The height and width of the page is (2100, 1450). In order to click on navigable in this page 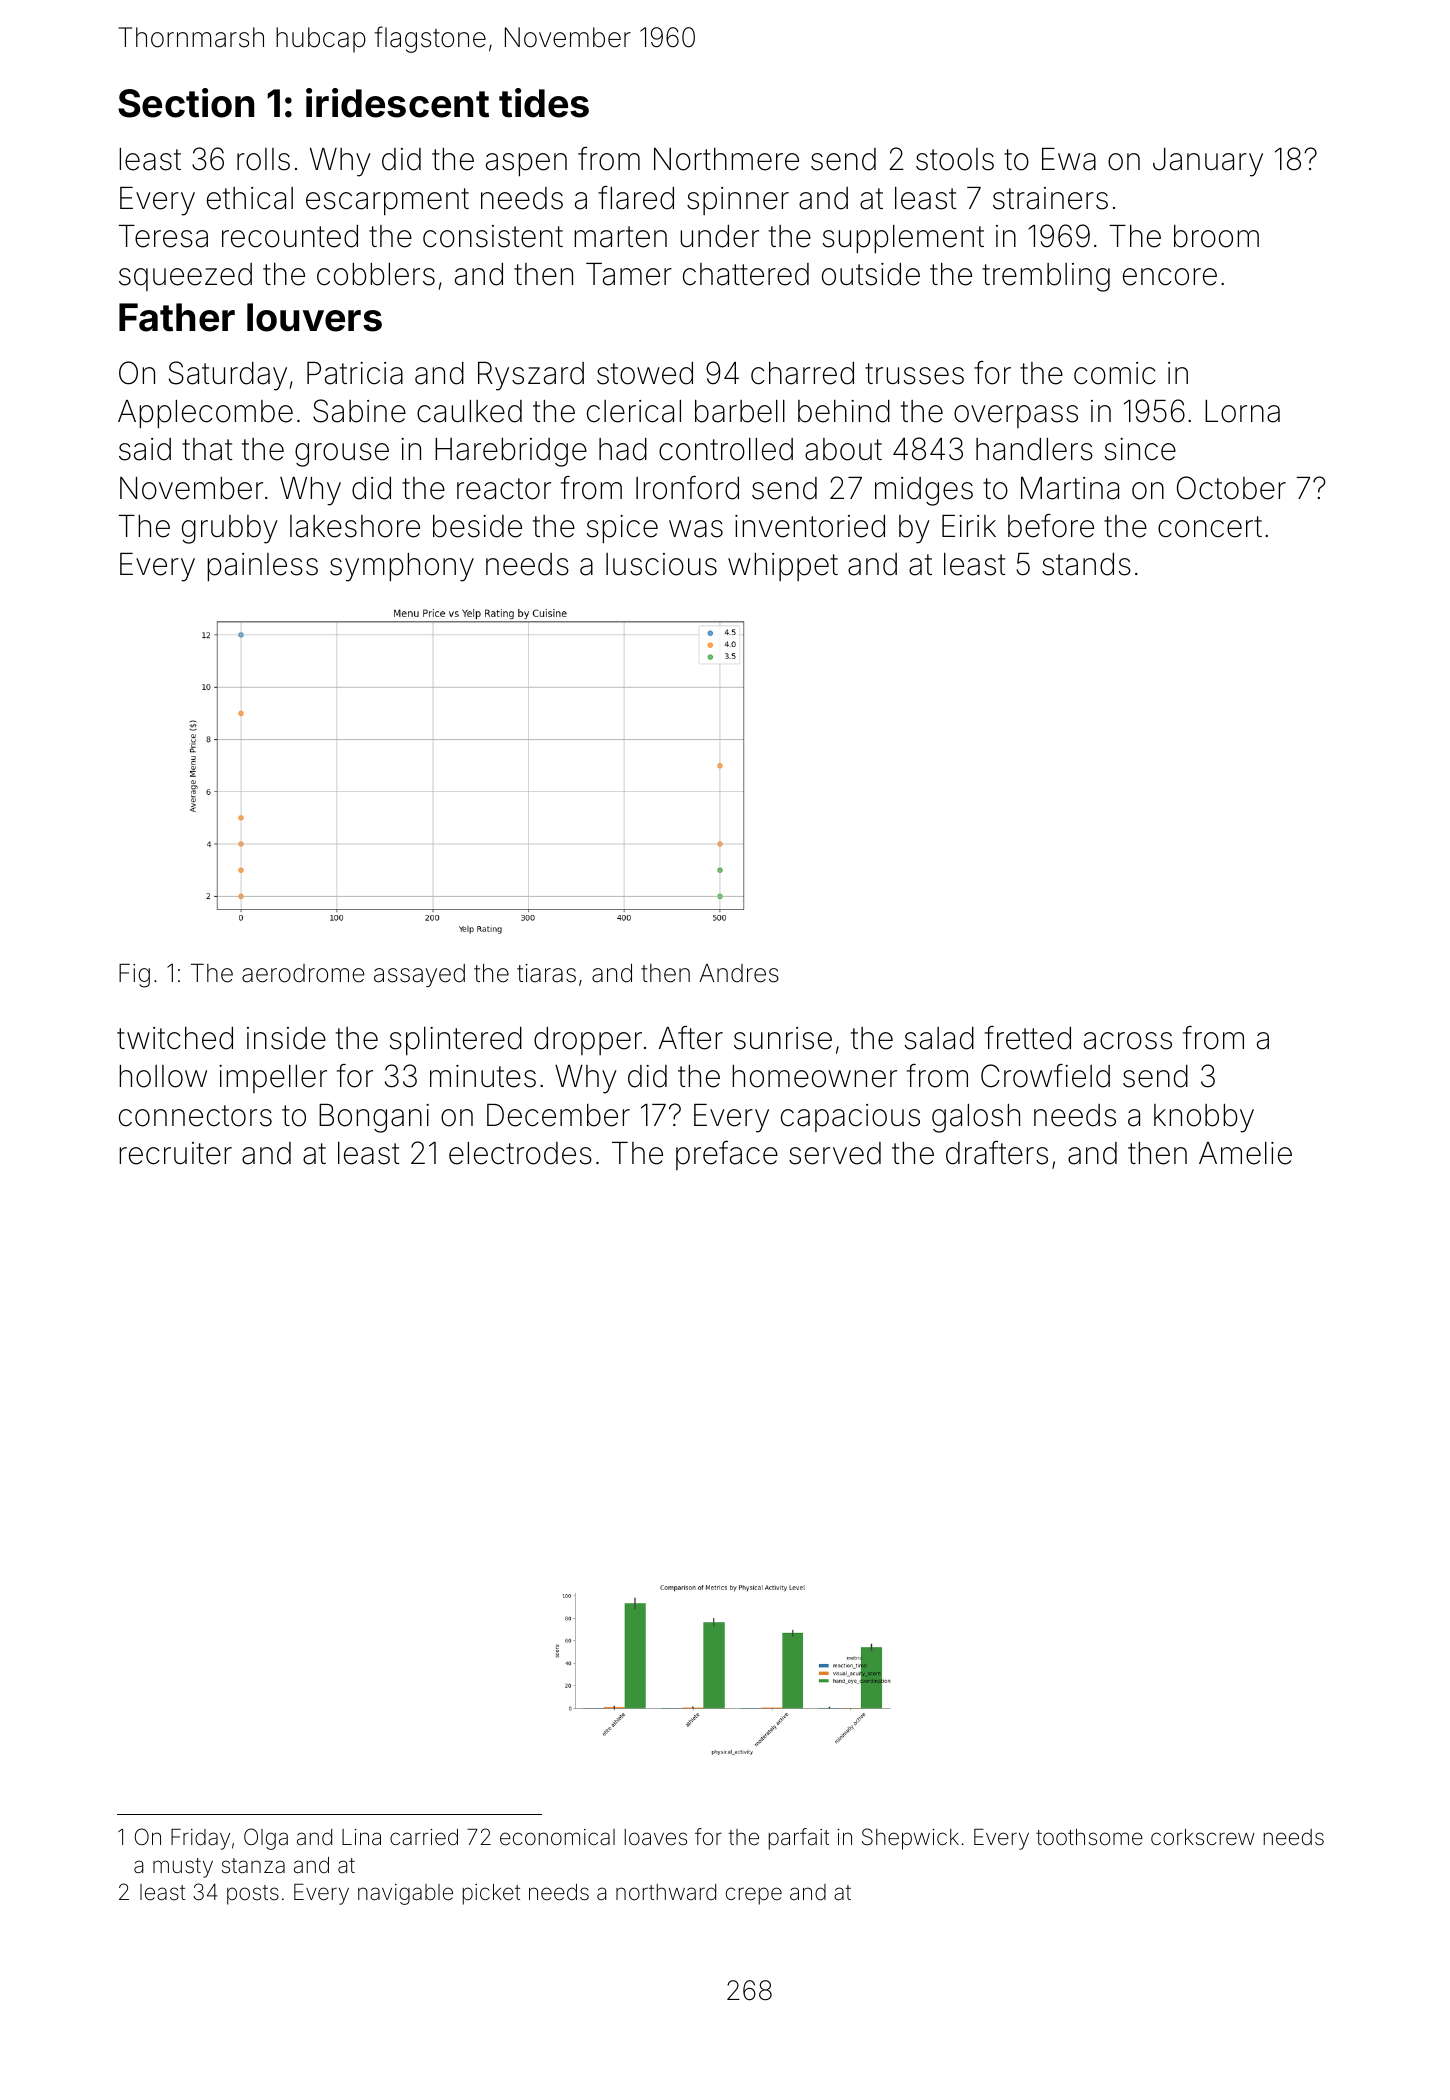, I will do `click(405, 1894)`.
